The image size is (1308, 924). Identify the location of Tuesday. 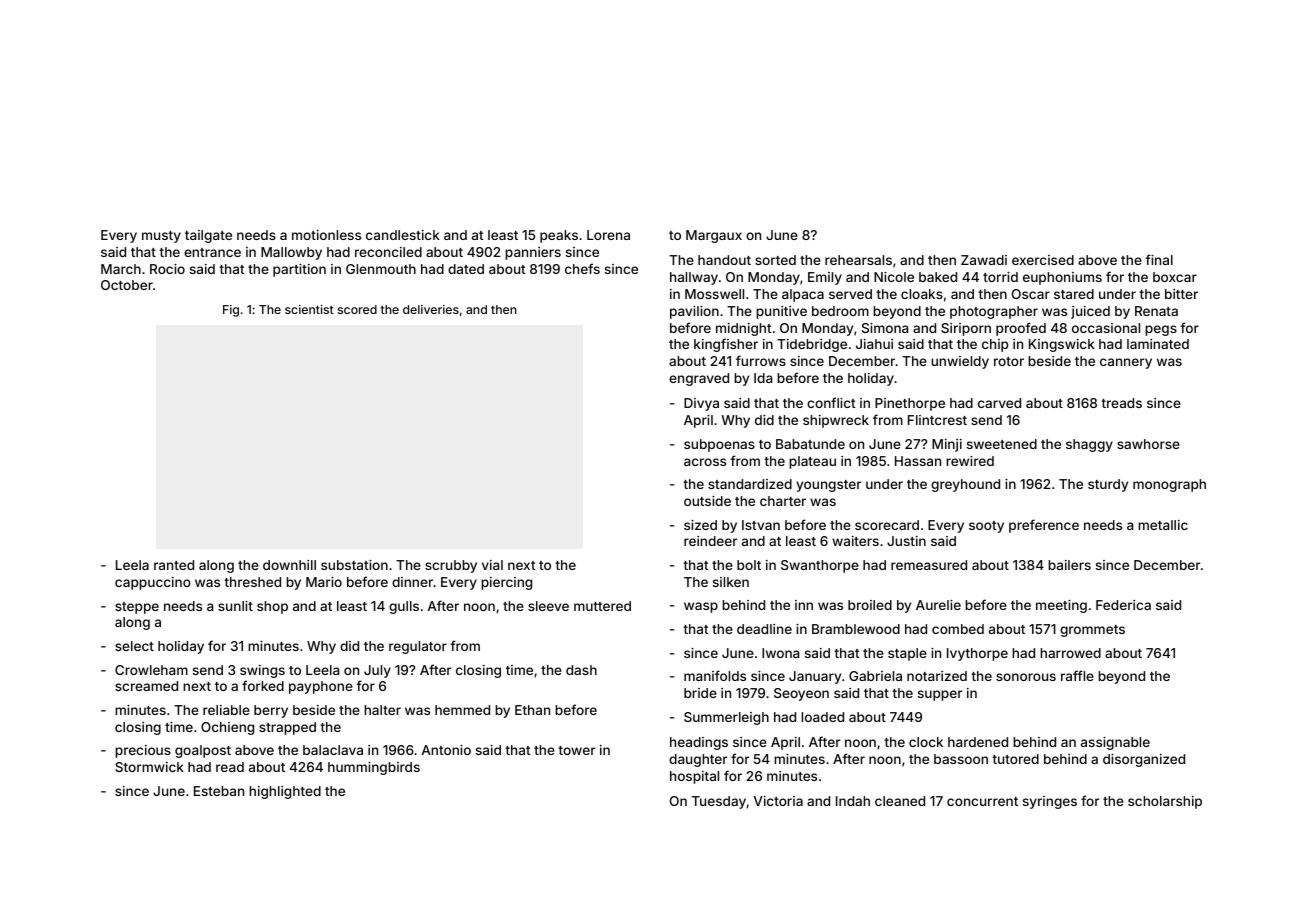
(719, 802).
